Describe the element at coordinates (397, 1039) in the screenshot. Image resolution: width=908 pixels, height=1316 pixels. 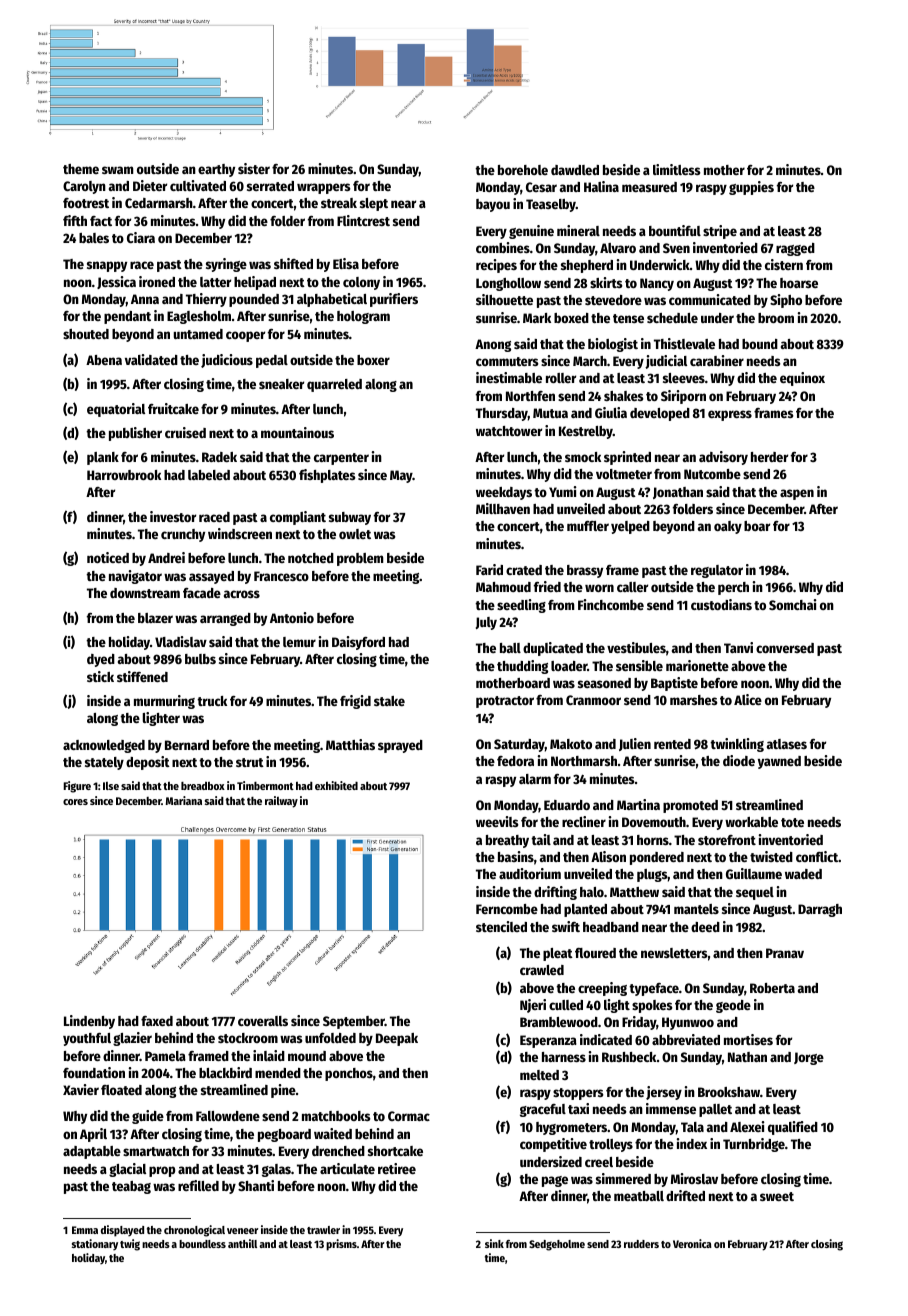
I see `Deepak` at that location.
